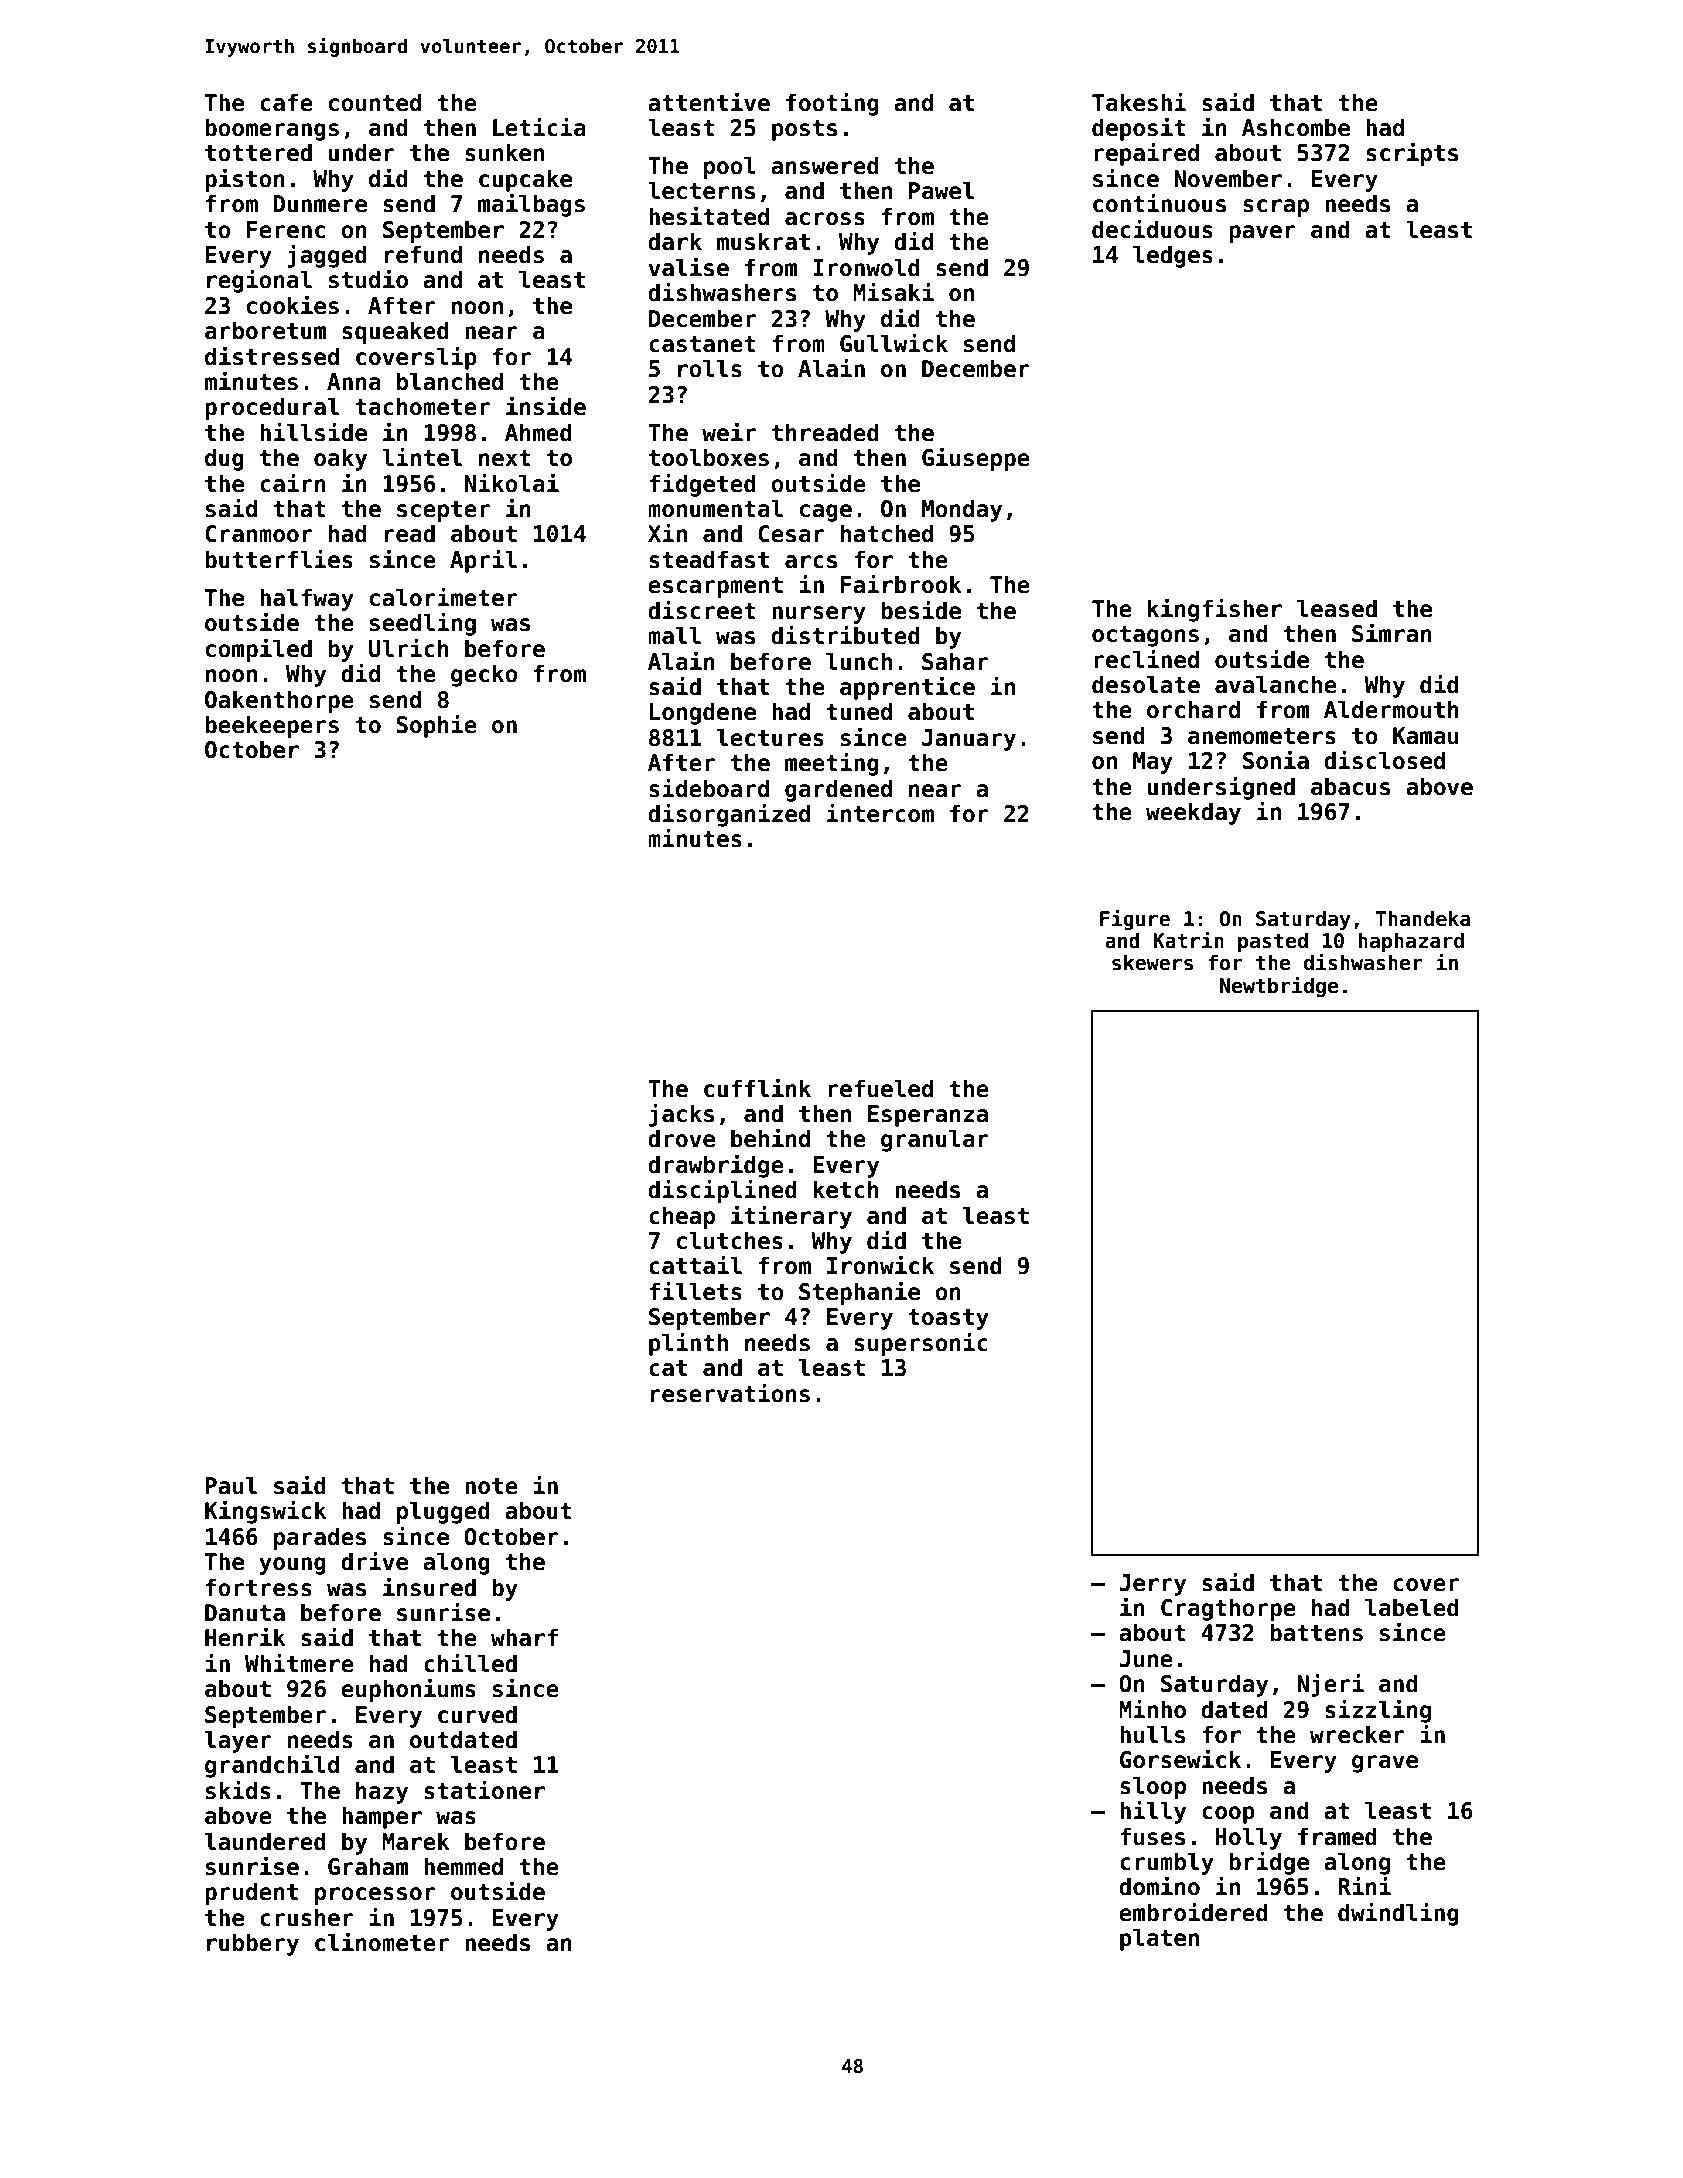  Describe the element at coordinates (491, 1486) in the page. I see `note` at that location.
